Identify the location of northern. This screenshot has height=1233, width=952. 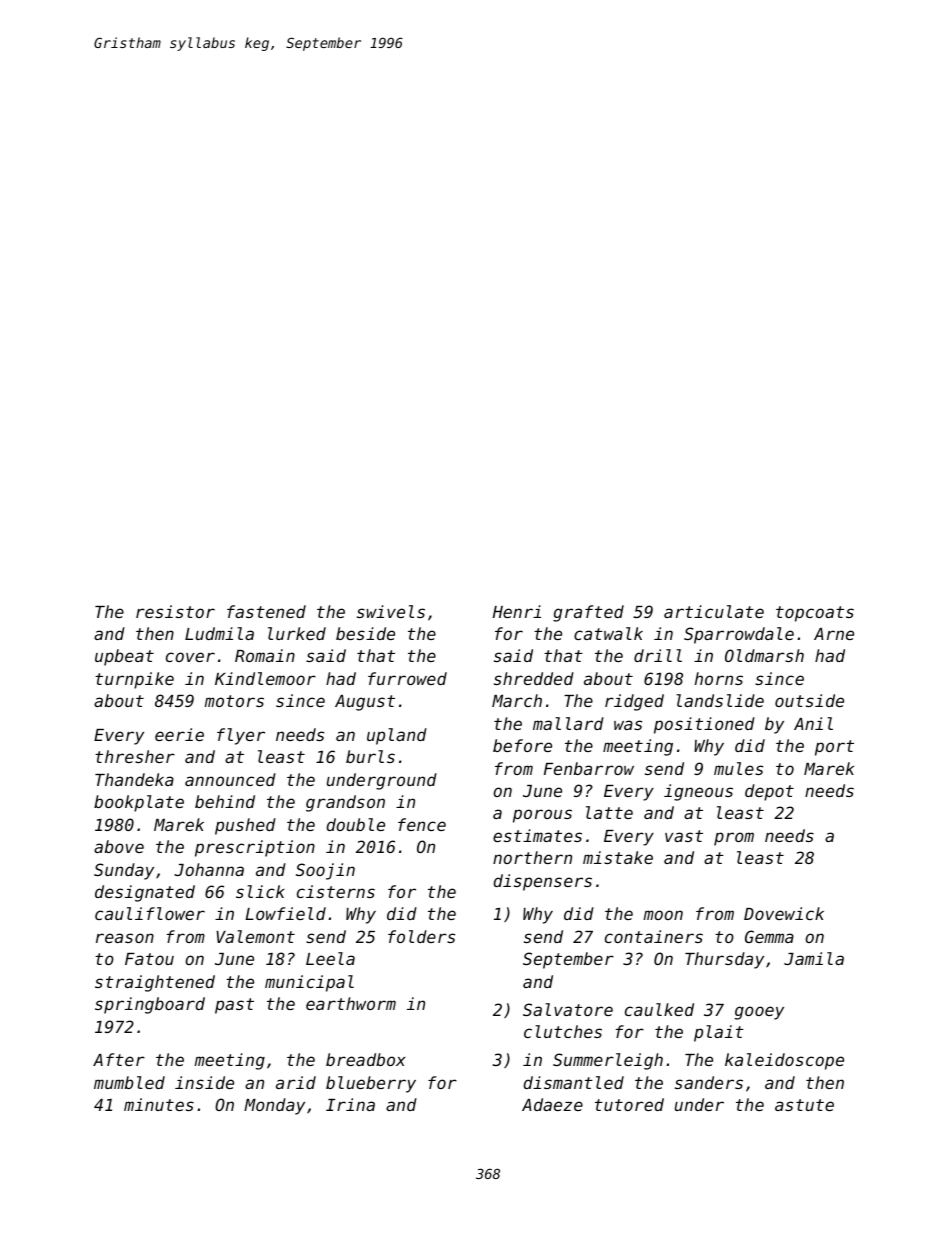
(532, 857).
